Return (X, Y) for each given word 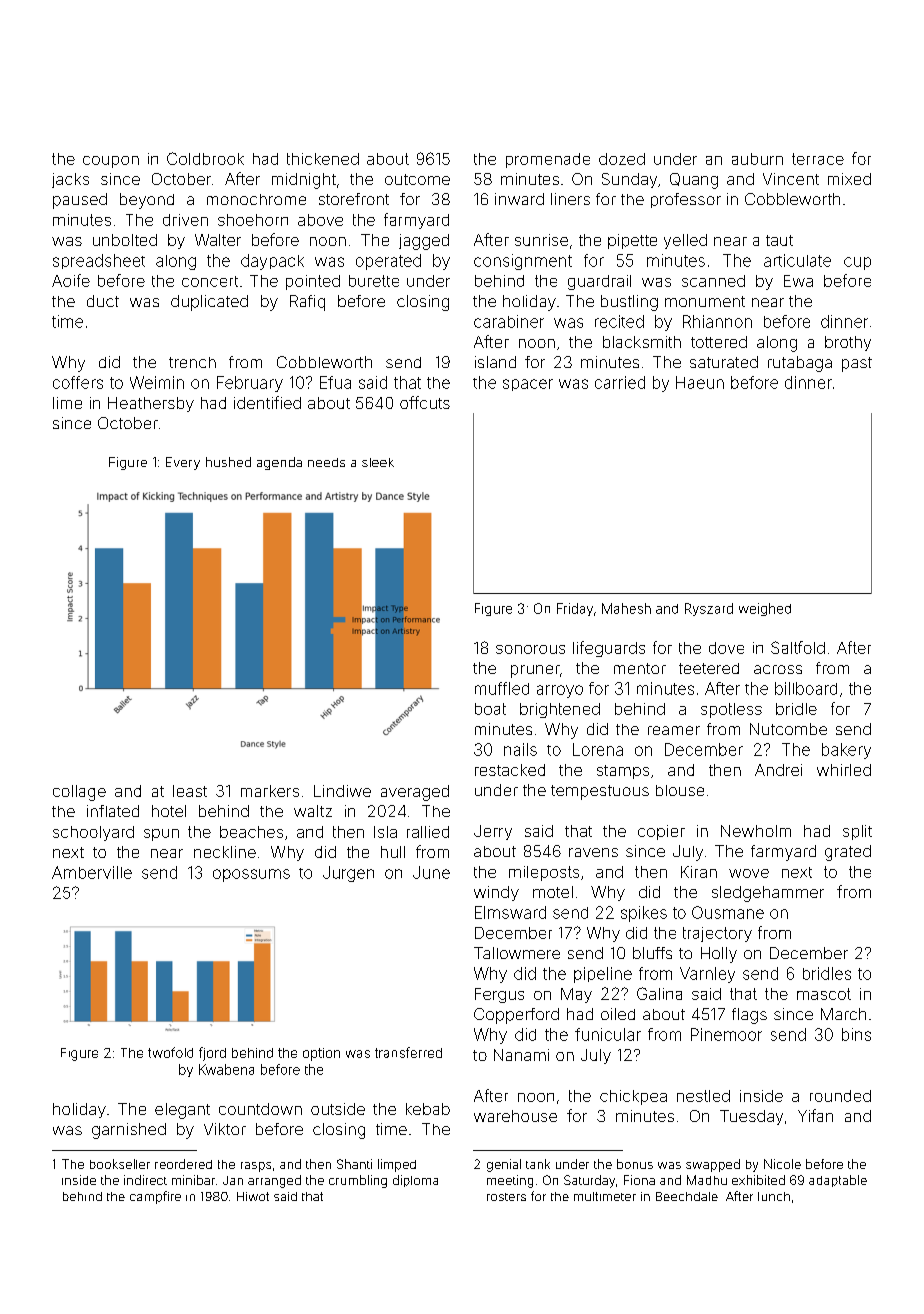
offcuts (425, 402)
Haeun (700, 382)
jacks (70, 180)
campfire (155, 1197)
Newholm (756, 831)
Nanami (521, 1055)
